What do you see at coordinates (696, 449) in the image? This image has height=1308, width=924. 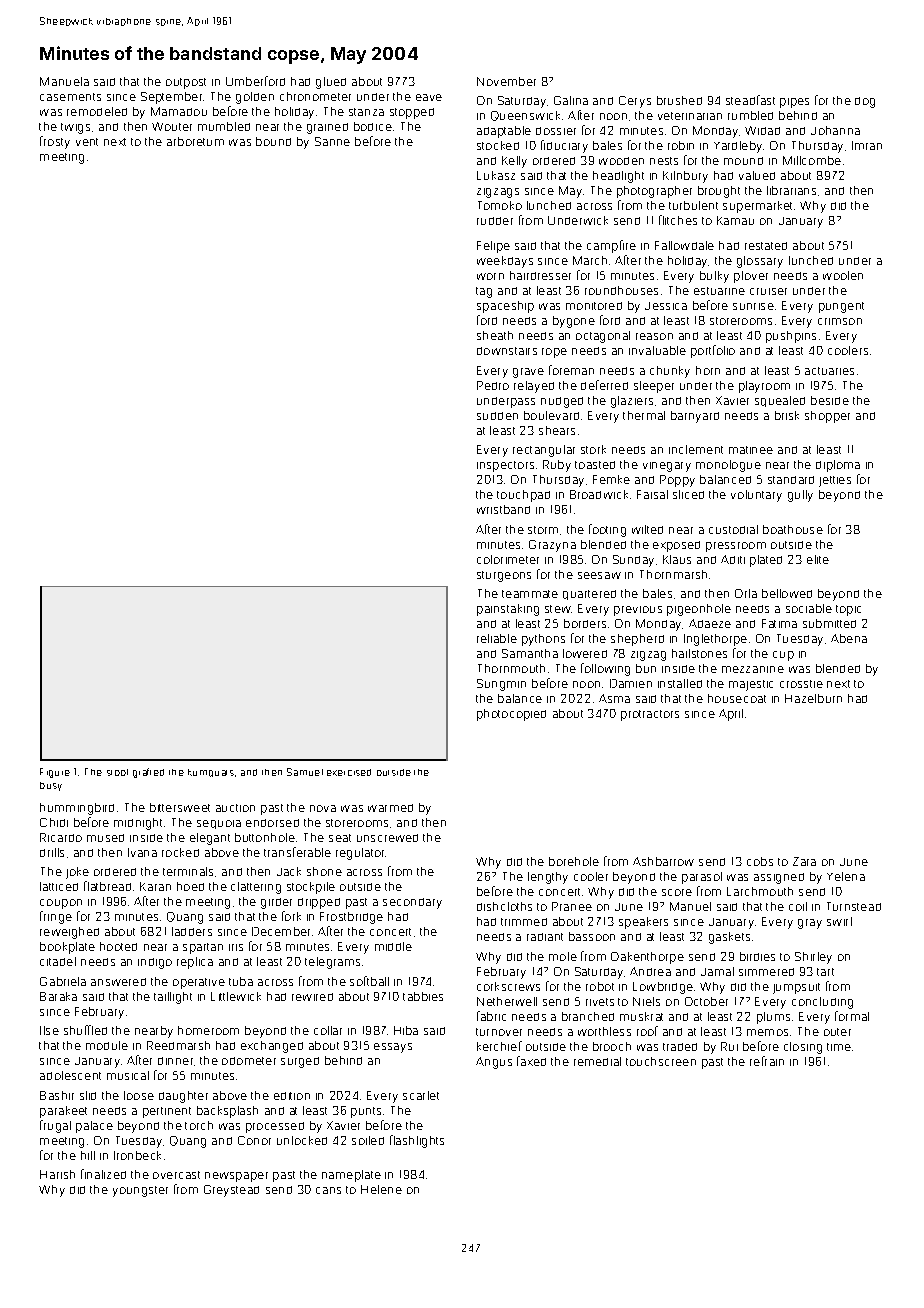 I see `inclement` at bounding box center [696, 449].
